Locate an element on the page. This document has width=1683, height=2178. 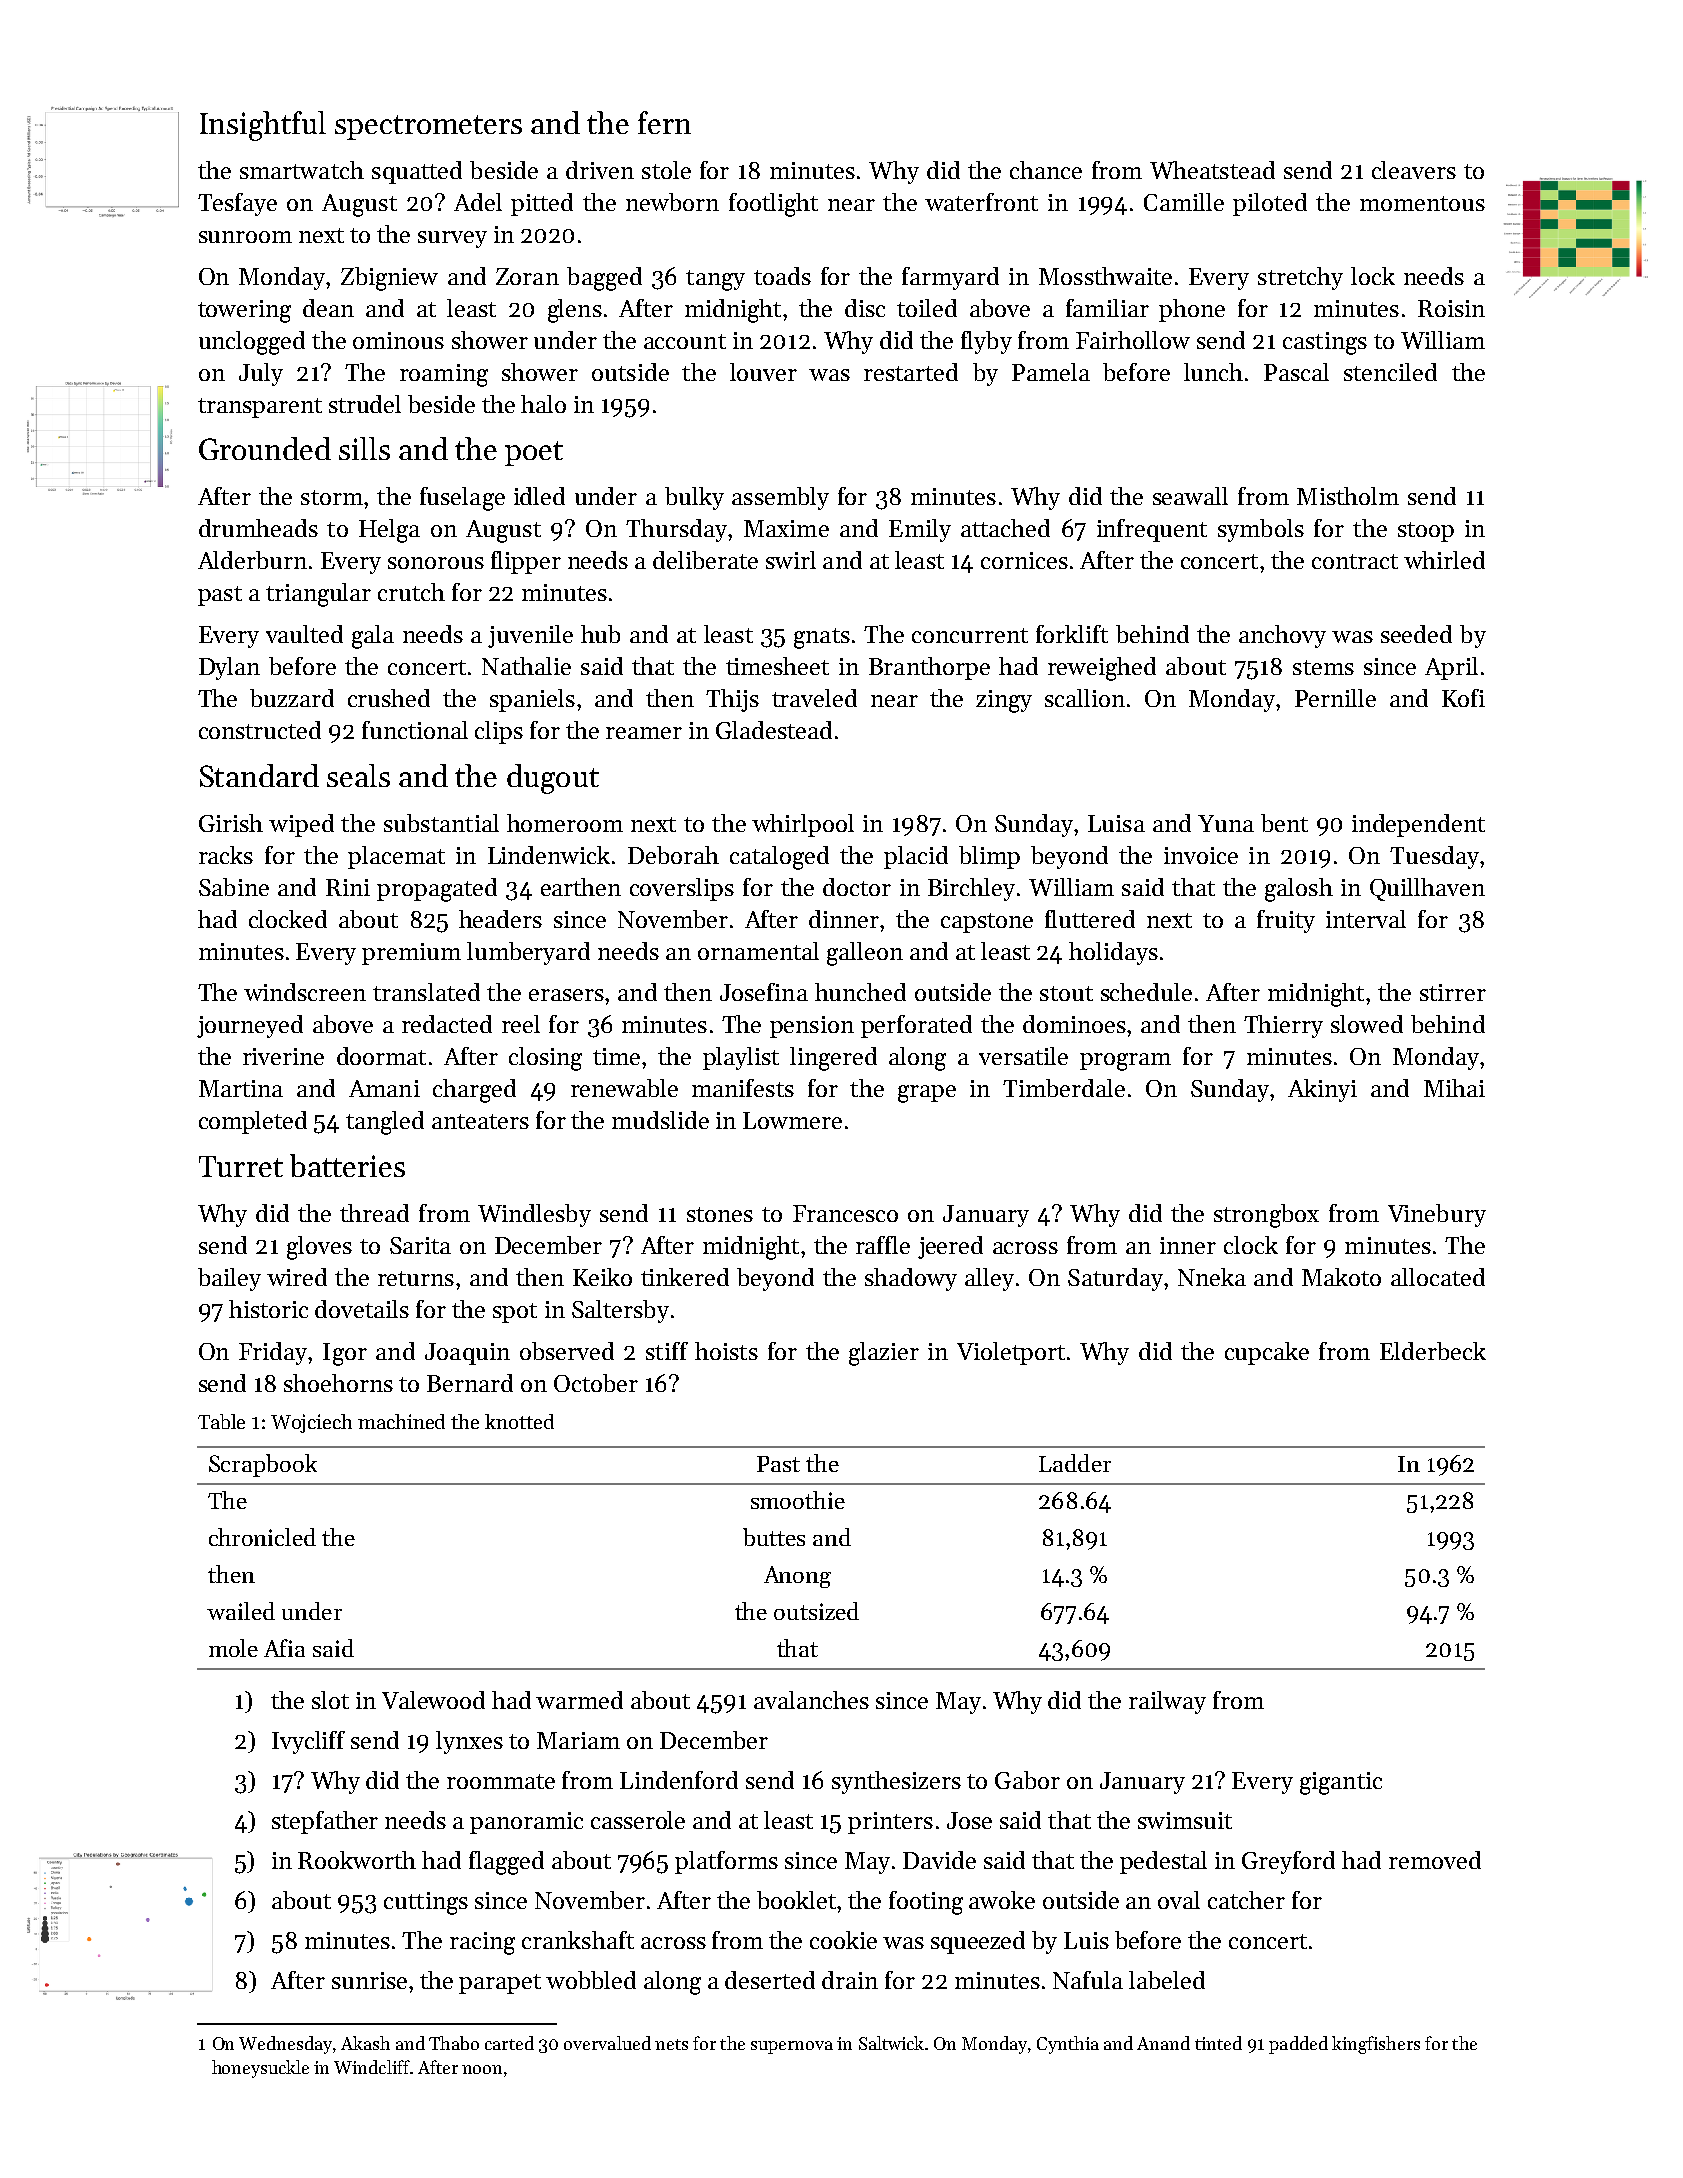
panoramic is located at coordinates (526, 1823).
